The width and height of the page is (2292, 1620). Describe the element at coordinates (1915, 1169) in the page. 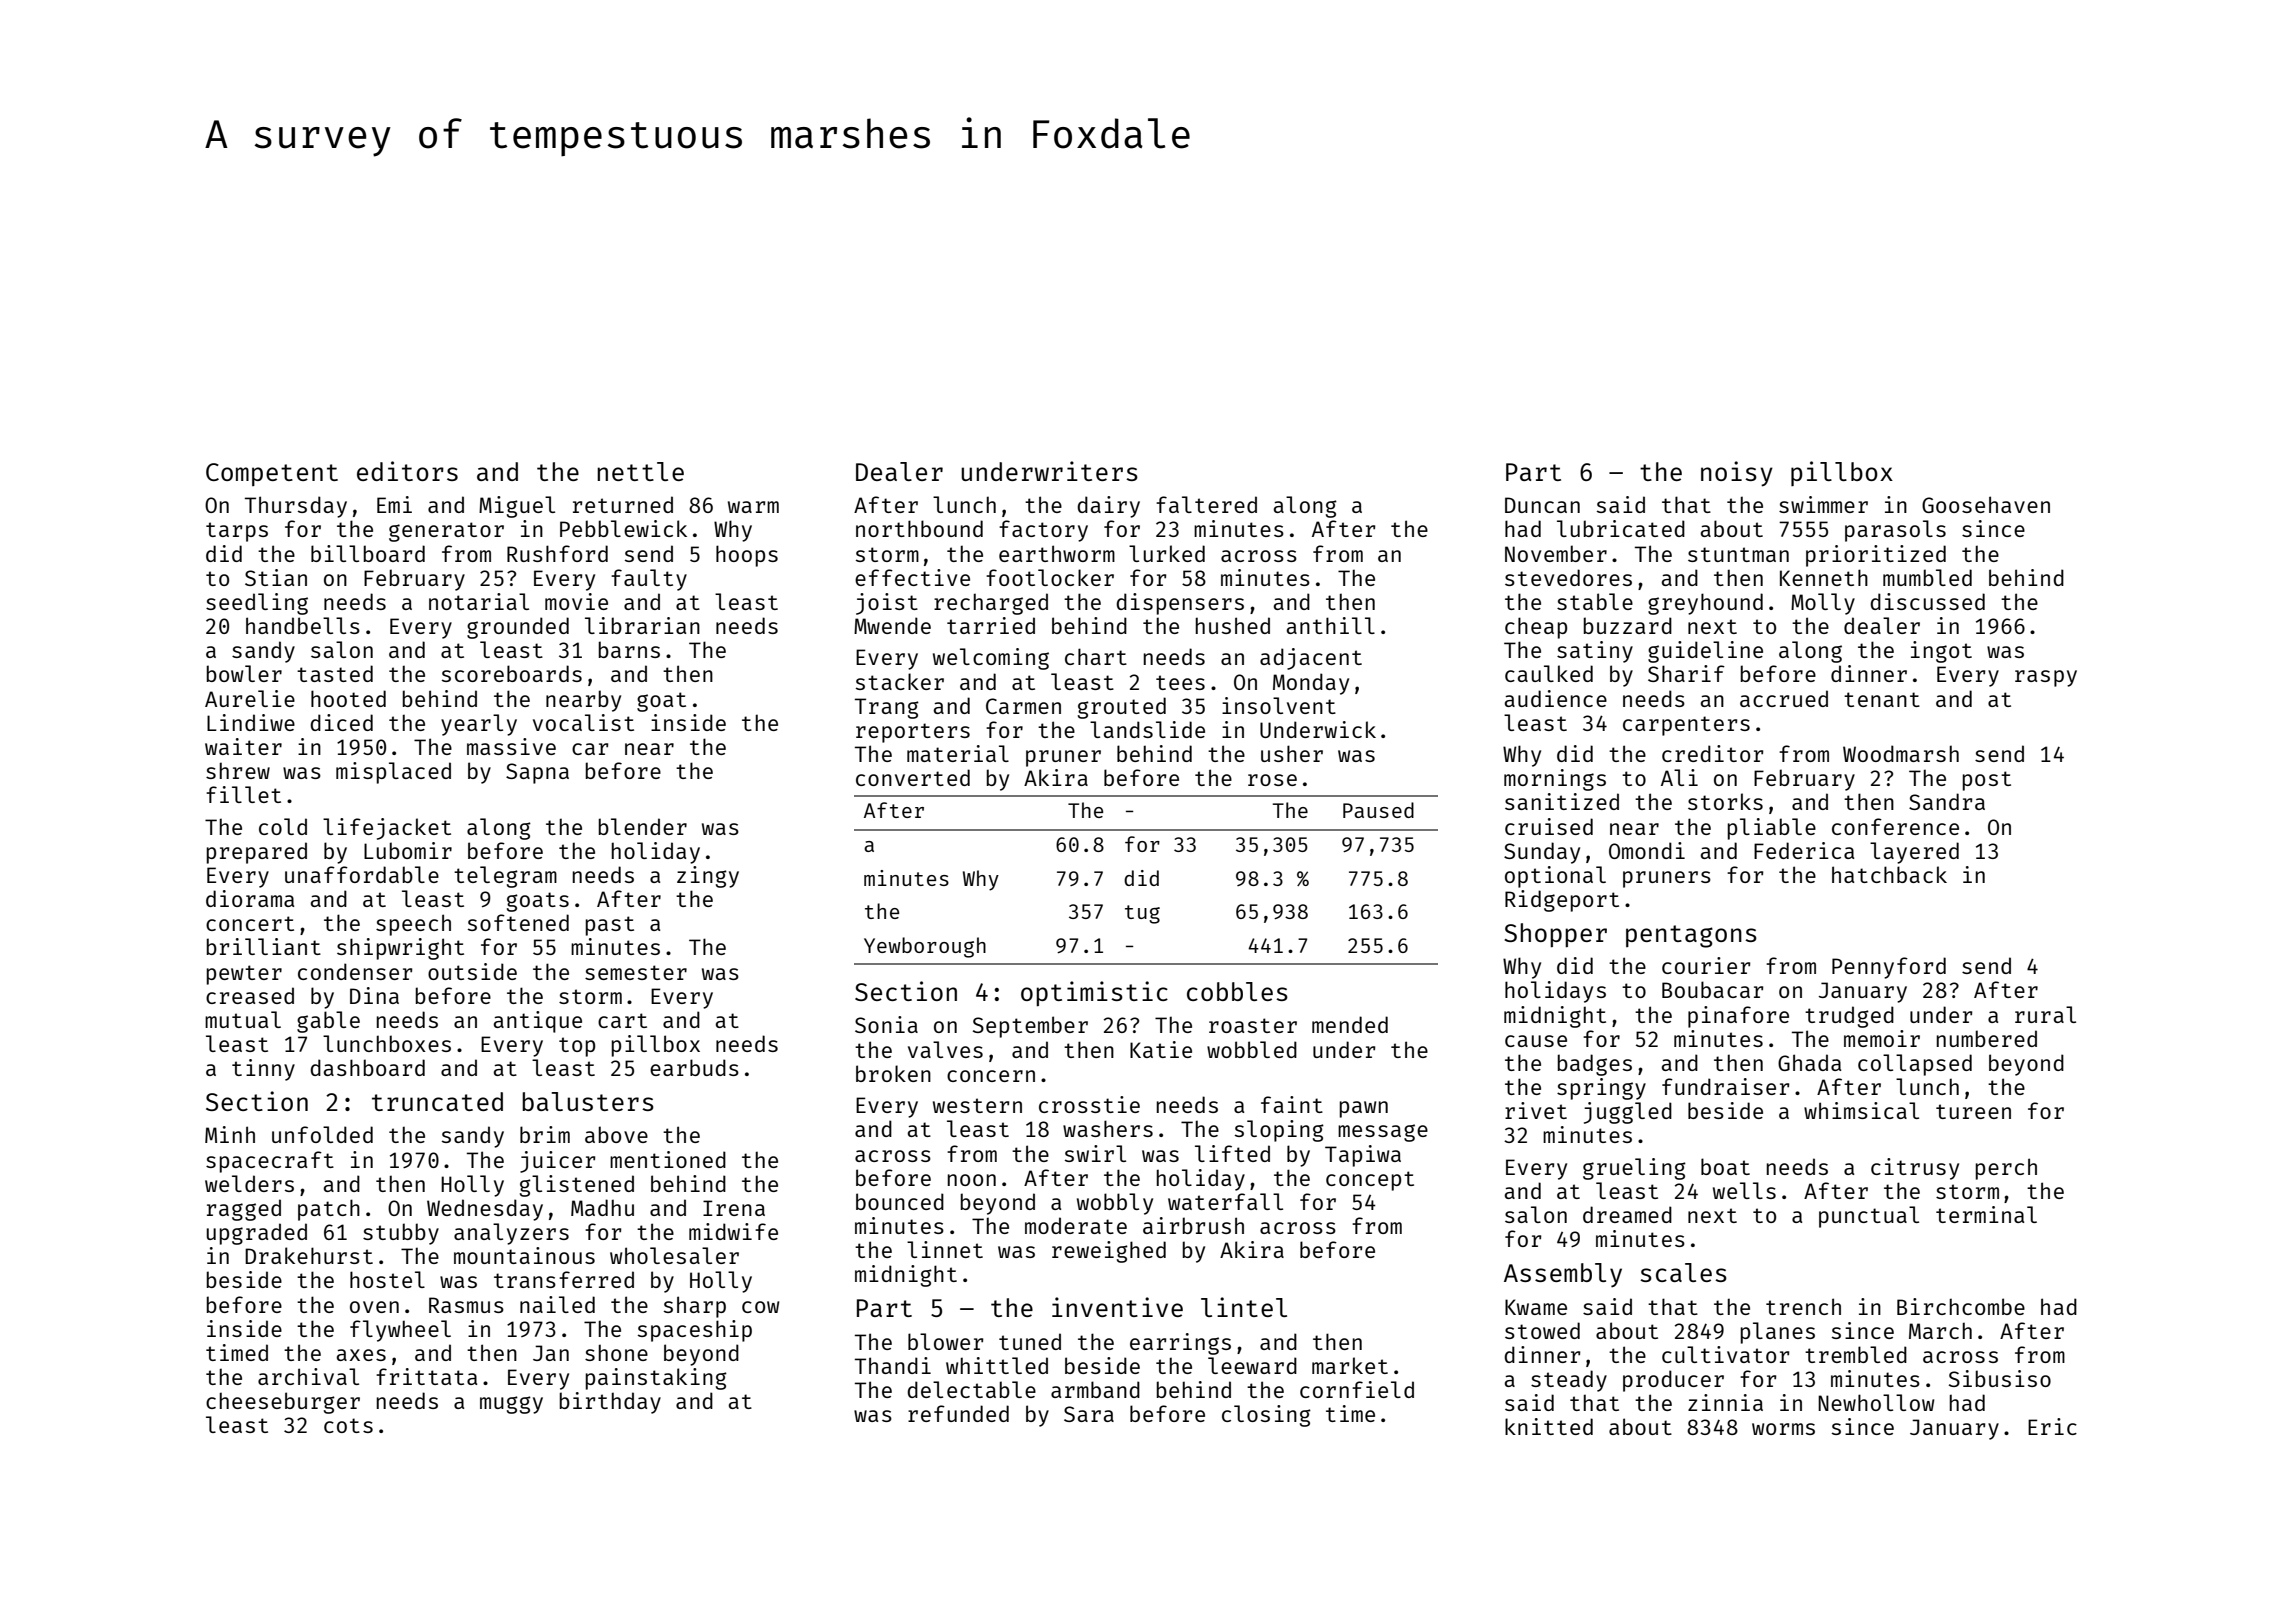

I see `citrusy` at that location.
